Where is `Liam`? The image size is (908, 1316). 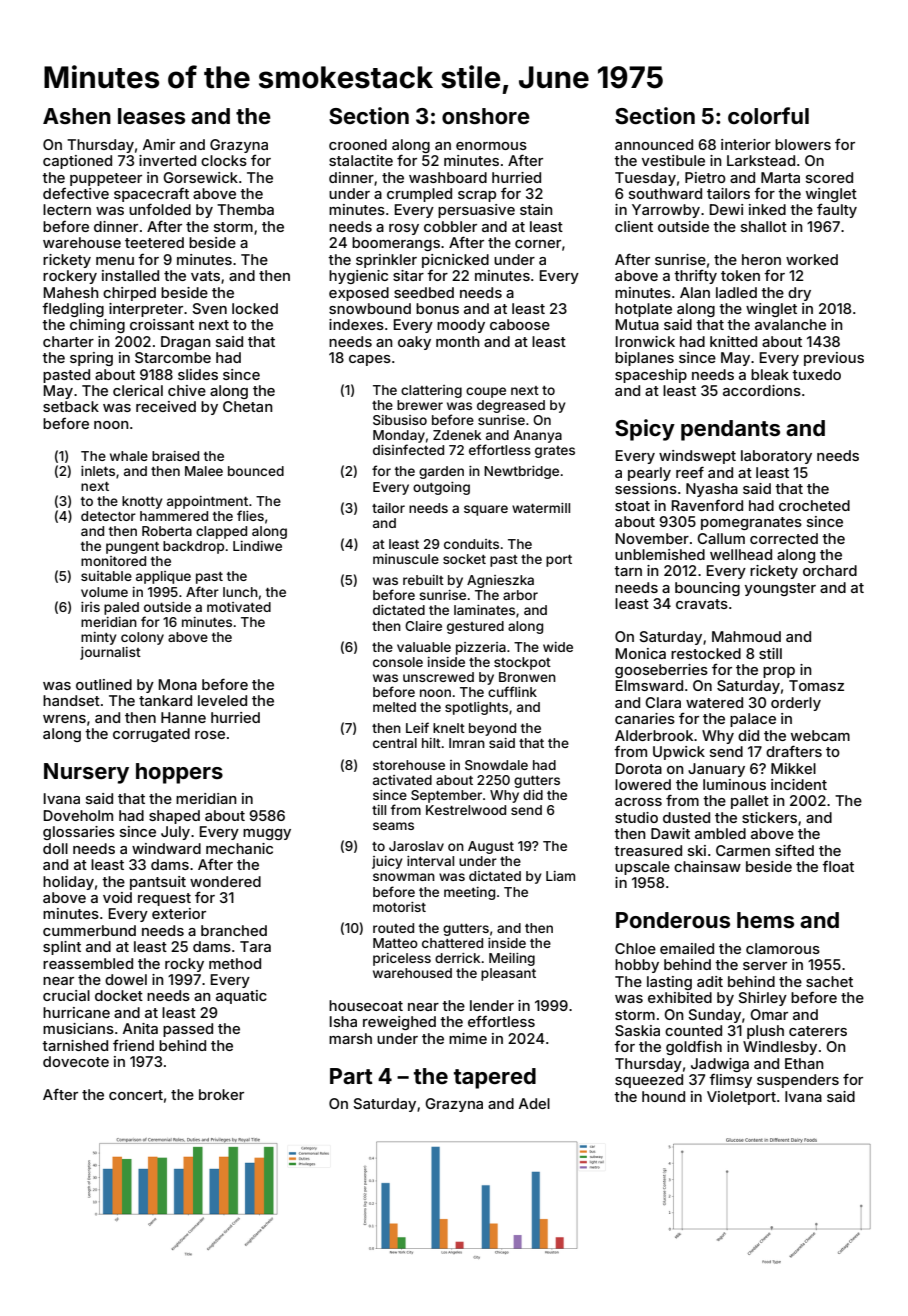
Liam is located at coordinates (560, 876).
